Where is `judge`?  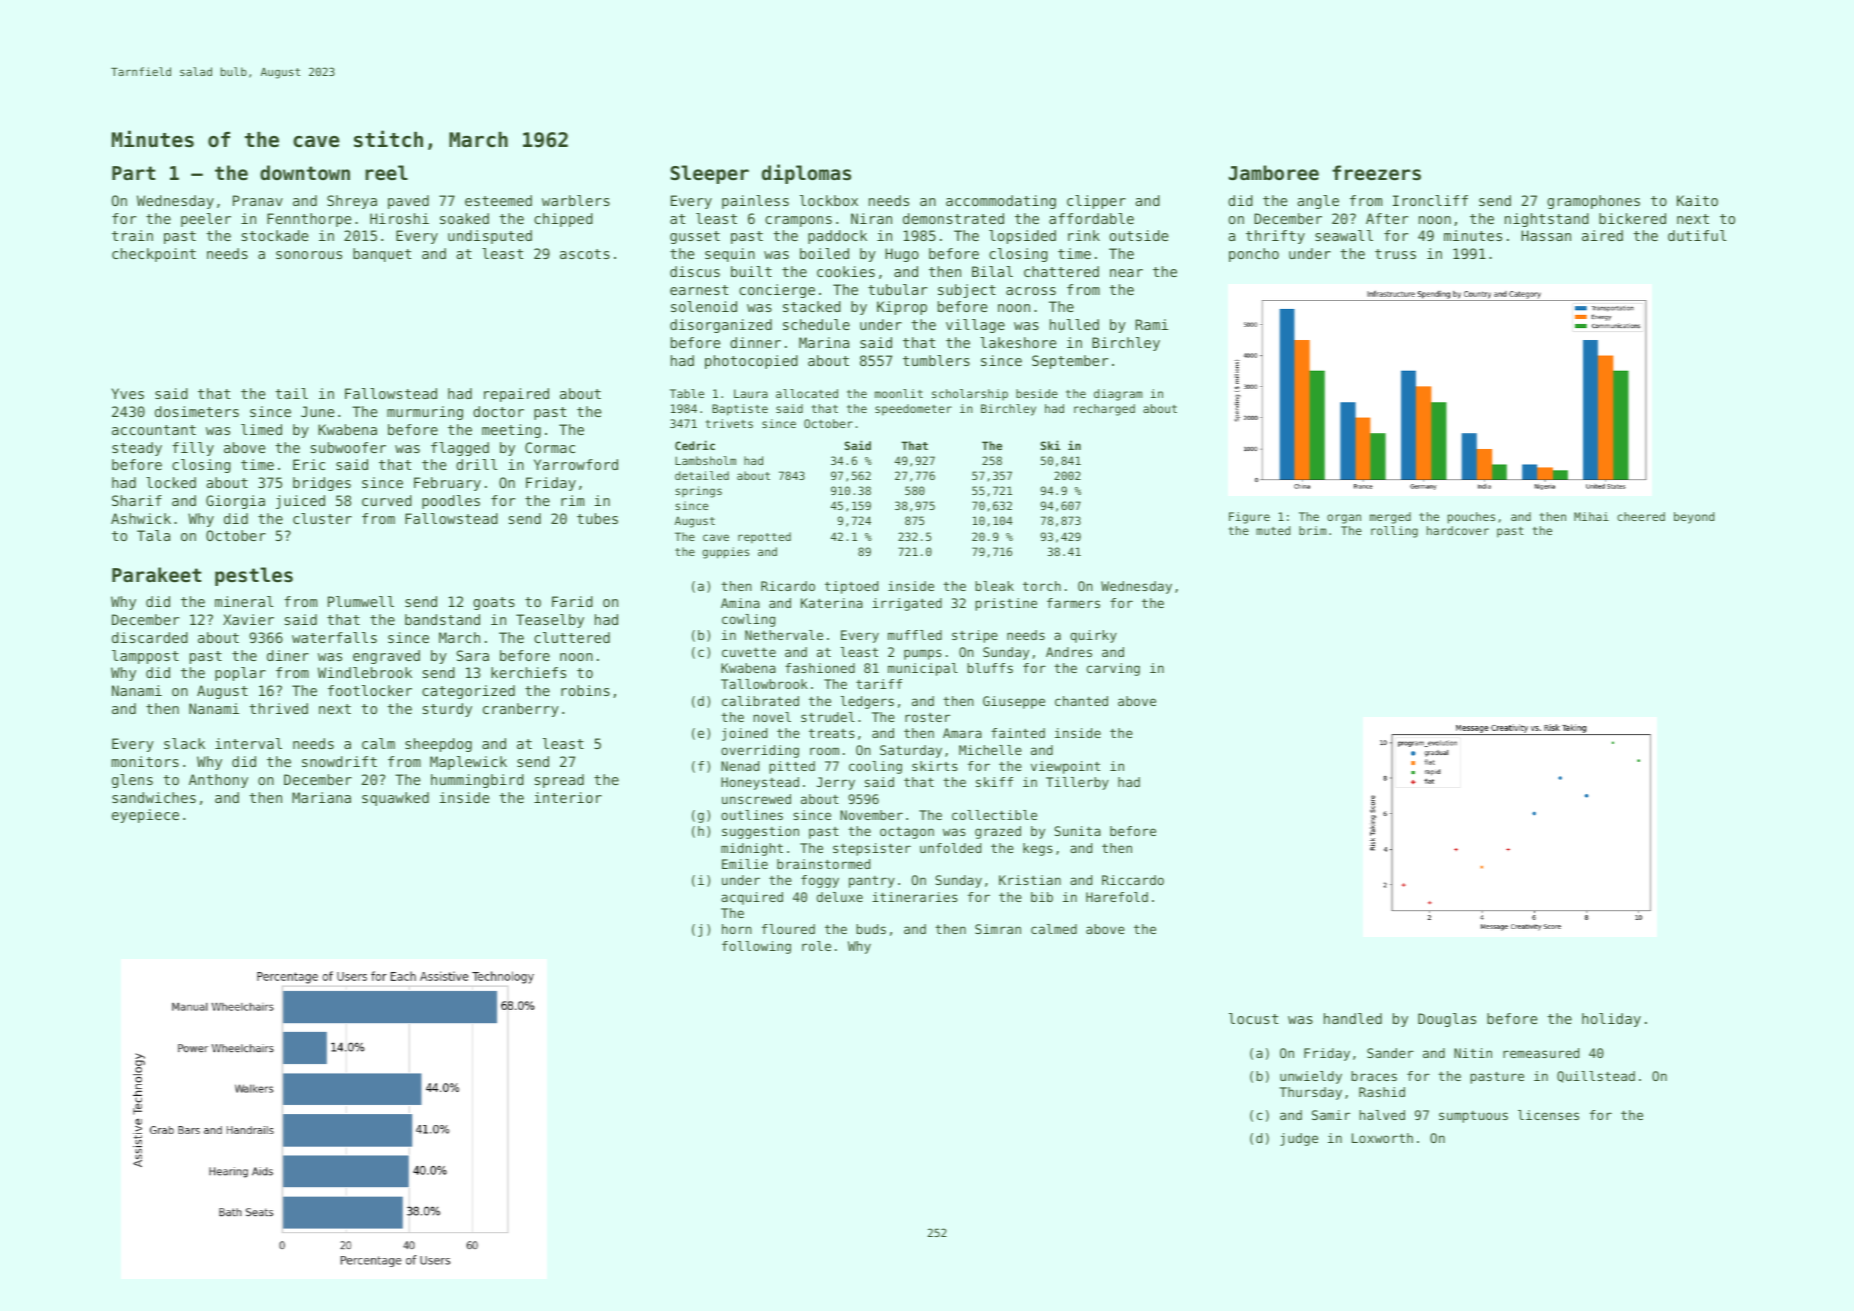 judge is located at coordinates (1299, 1139).
